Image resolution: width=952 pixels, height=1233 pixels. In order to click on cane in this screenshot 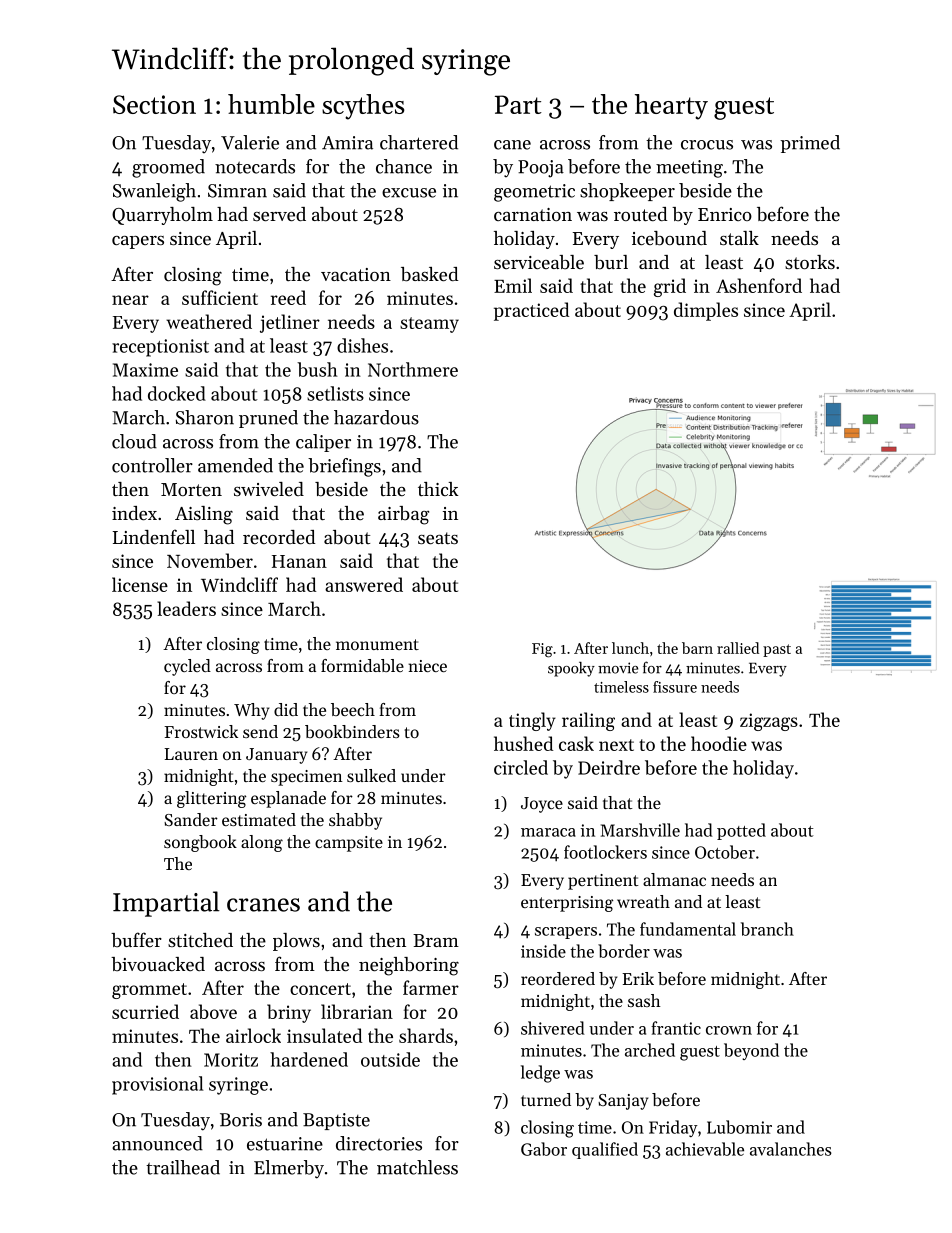, I will do `click(512, 145)`.
